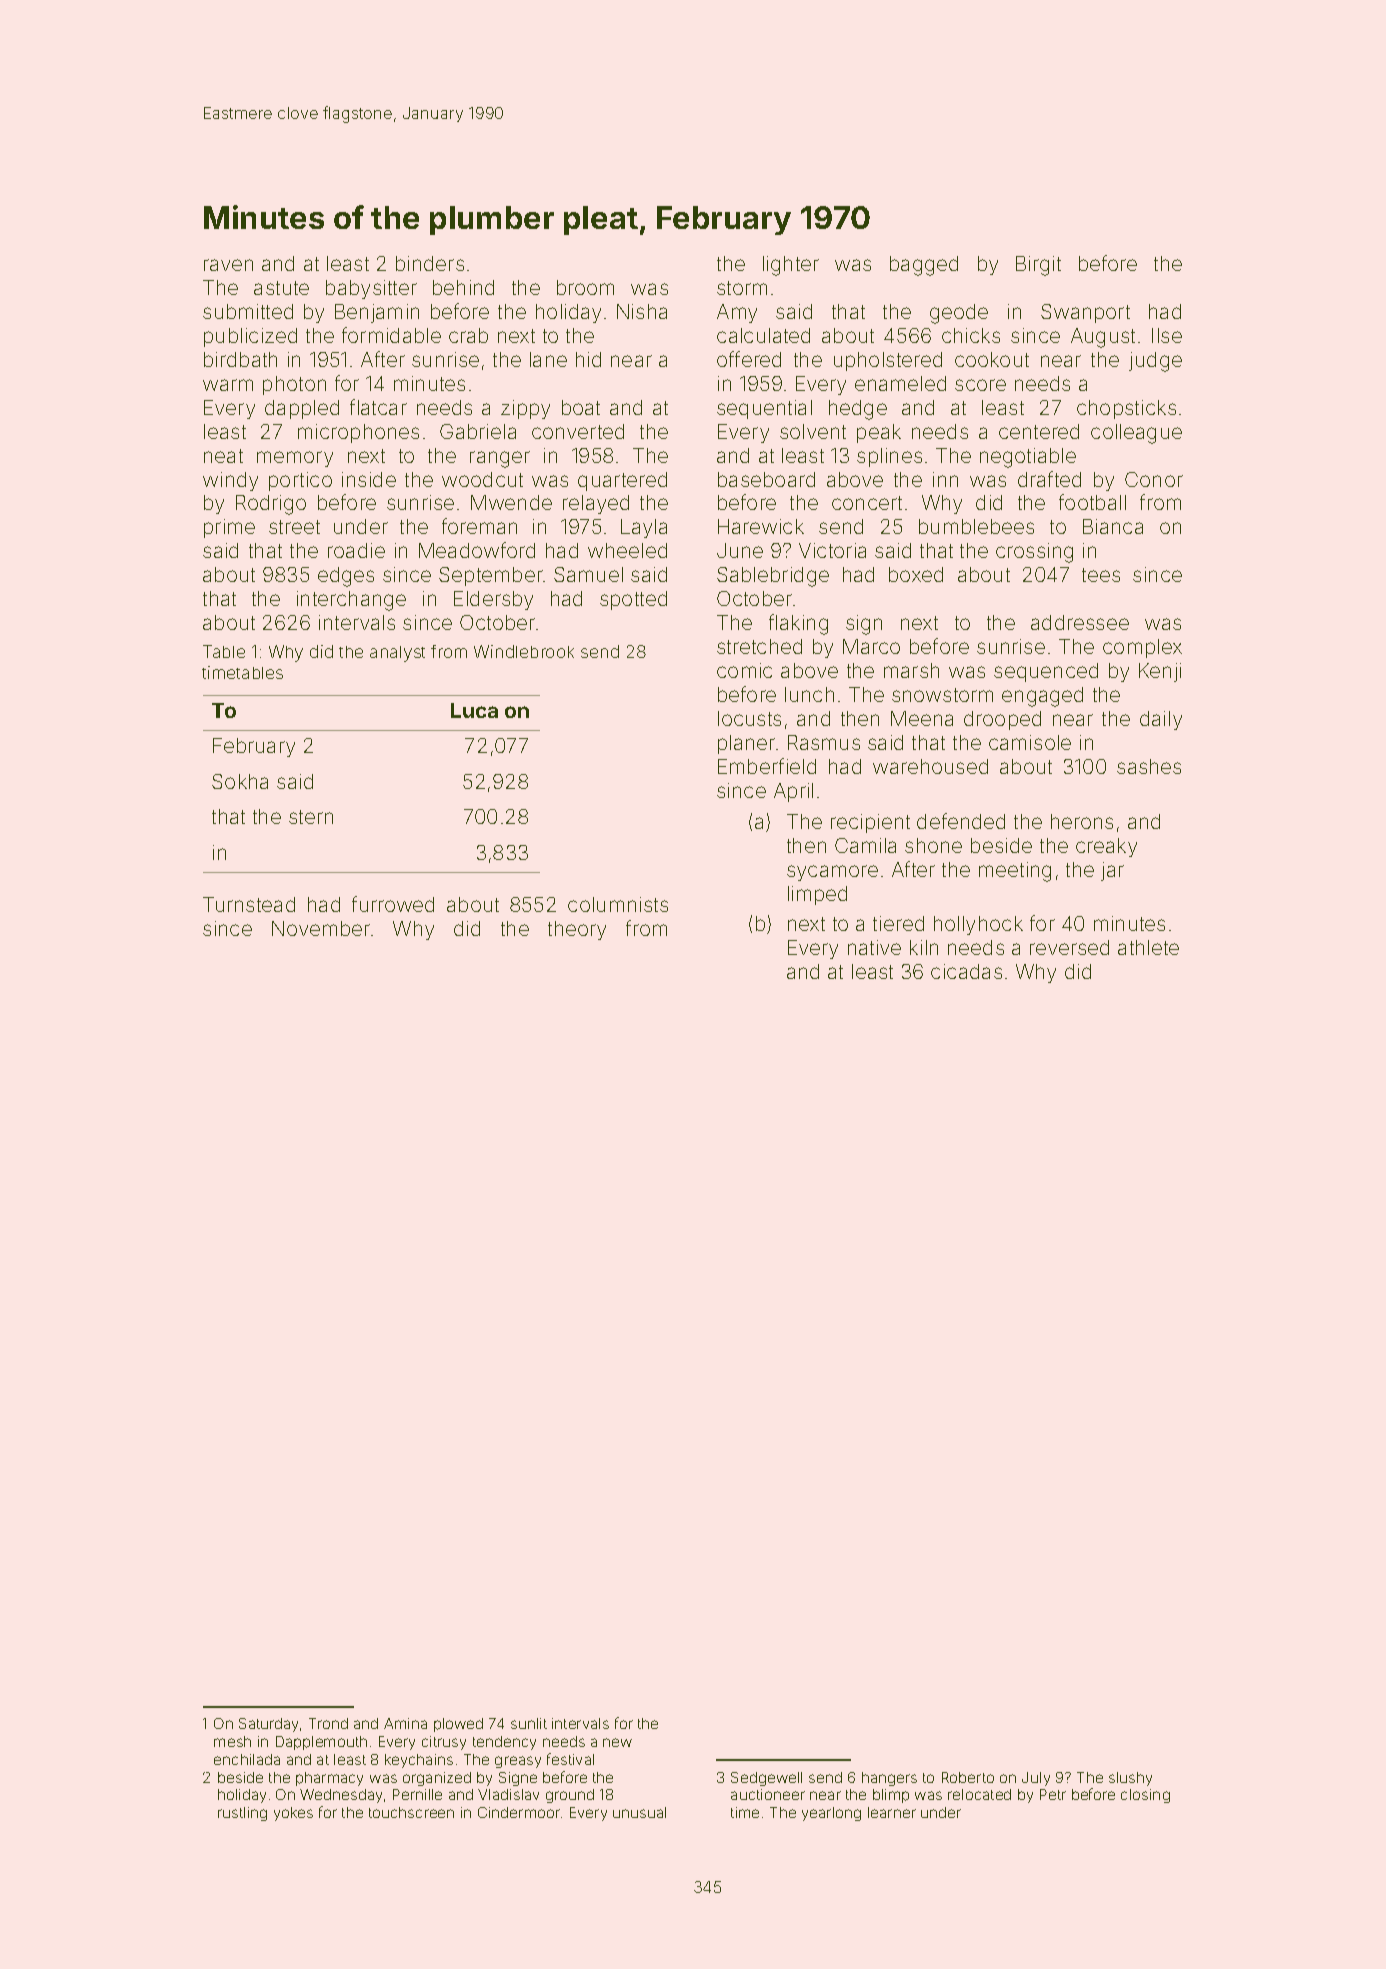  Describe the element at coordinates (766, 1779) in the screenshot. I see `Sedgewell` at that location.
